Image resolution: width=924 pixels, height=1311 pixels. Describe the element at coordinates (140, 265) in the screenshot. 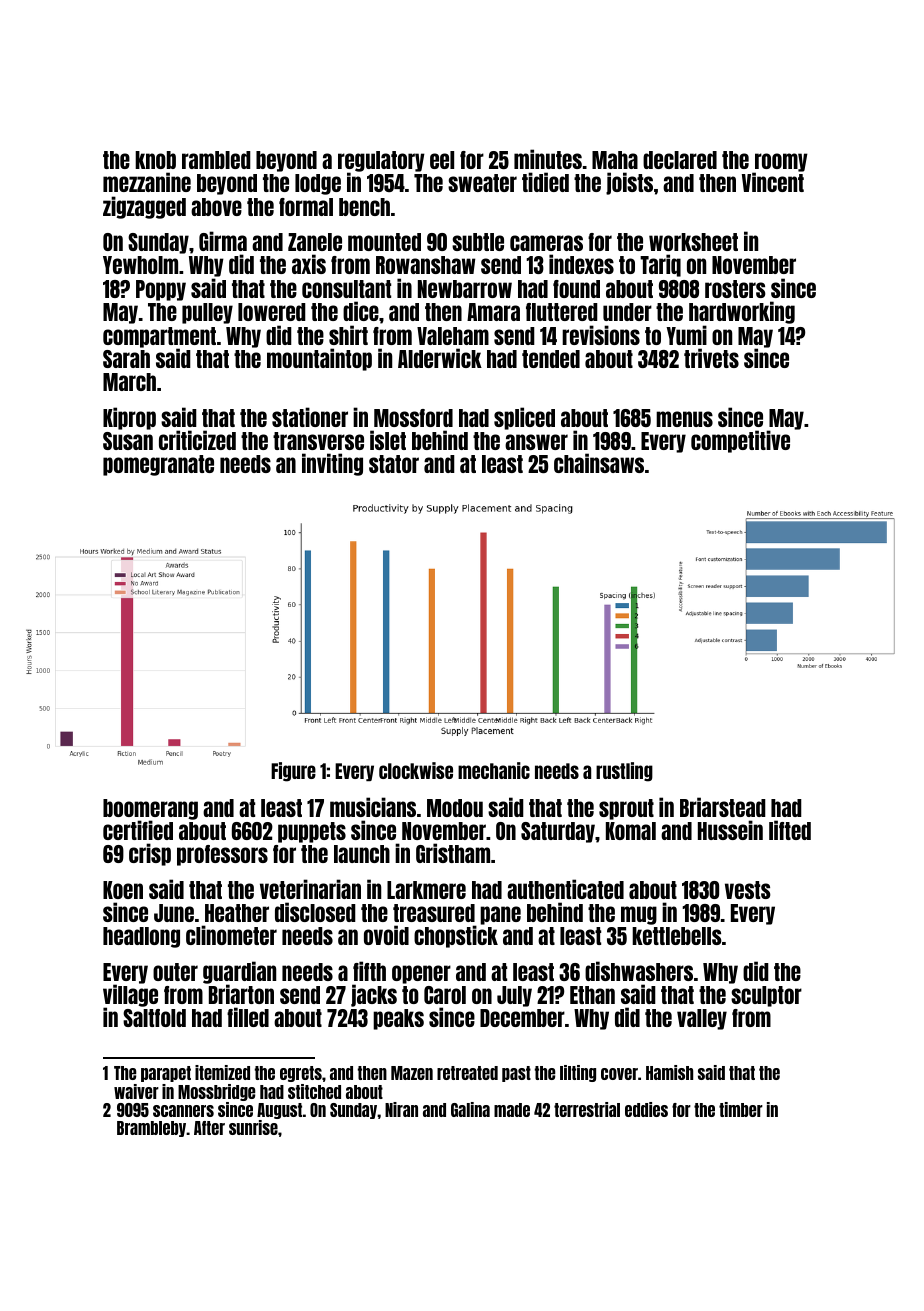

I see `Yewholm` at that location.
